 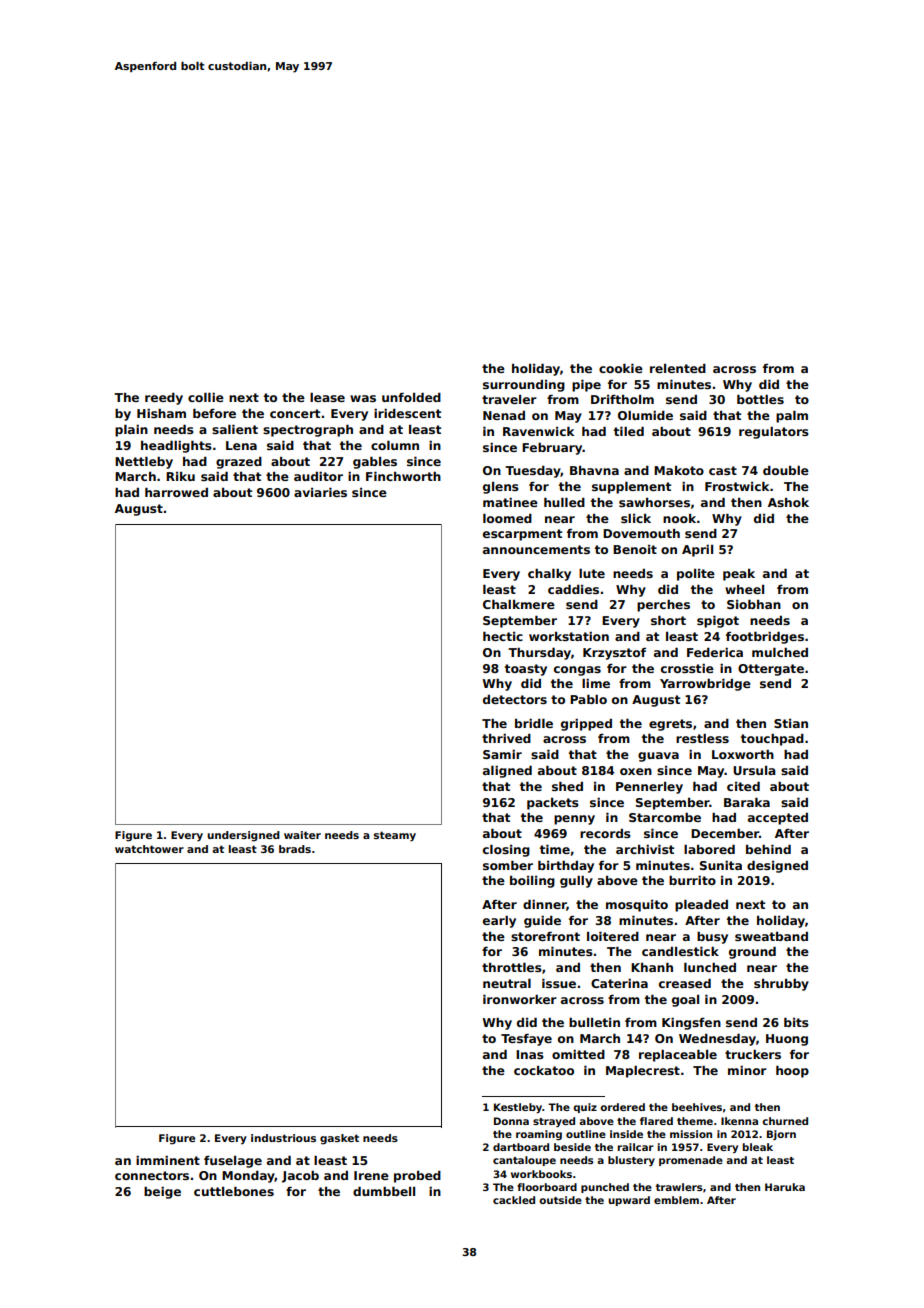 What do you see at coordinates (339, 1139) in the page?
I see `gasket` at bounding box center [339, 1139].
